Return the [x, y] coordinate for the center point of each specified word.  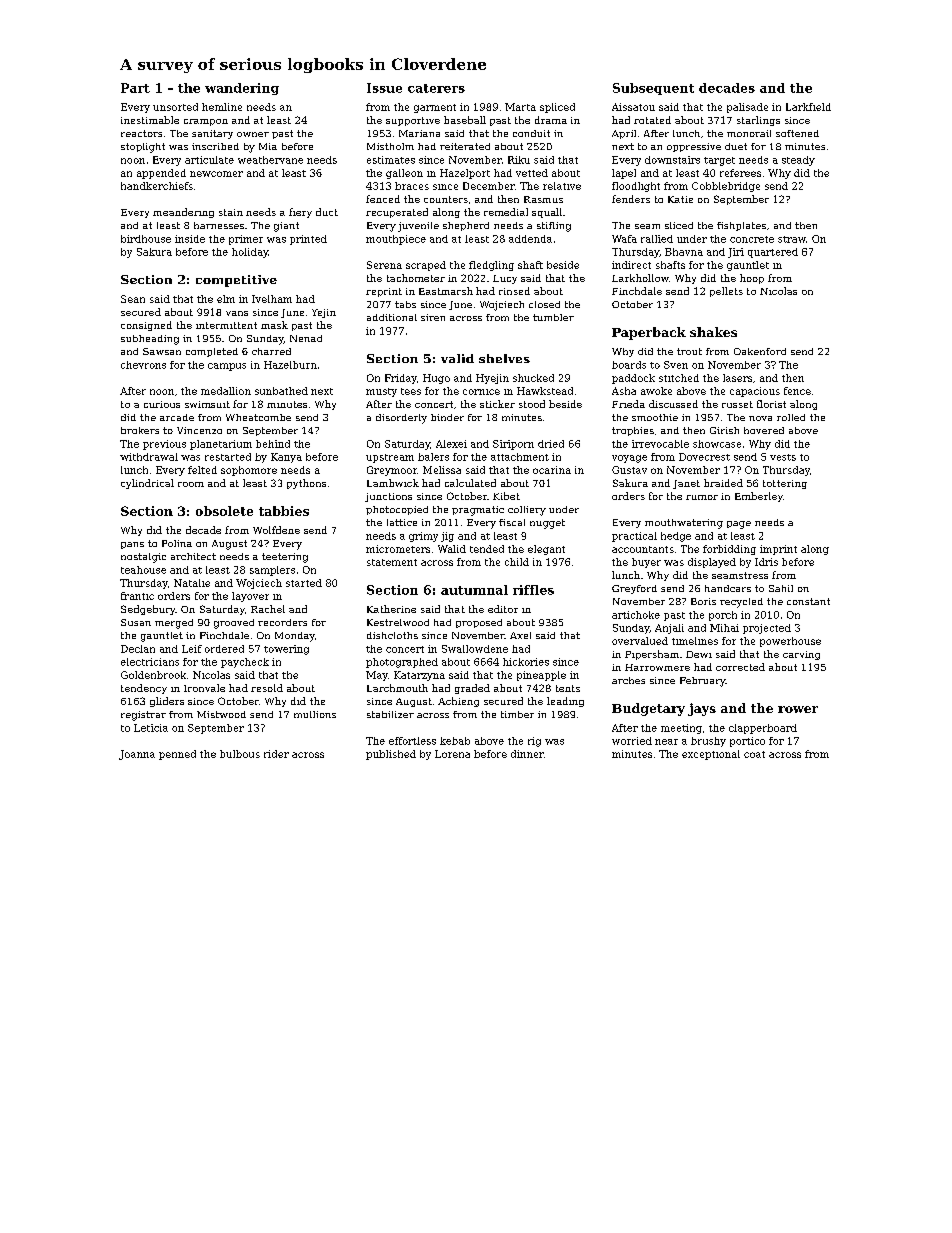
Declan [138, 649]
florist [771, 404]
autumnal [474, 590]
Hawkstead [545, 391]
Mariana [419, 133]
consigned [146, 326]
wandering [242, 89]
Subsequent [653, 89]
